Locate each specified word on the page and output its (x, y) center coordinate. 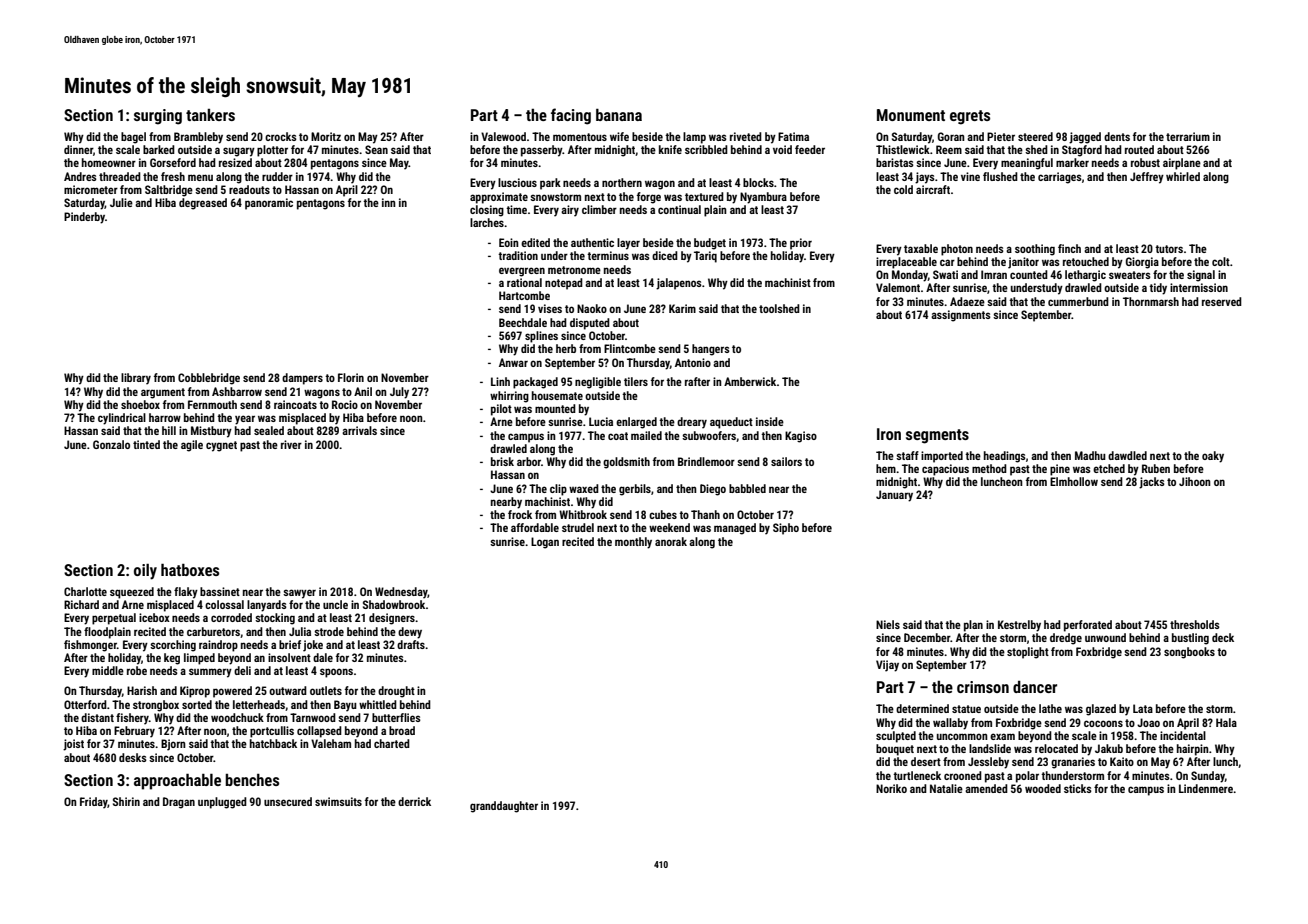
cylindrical (122, 419)
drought (396, 692)
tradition (518, 255)
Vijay (887, 666)
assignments (961, 316)
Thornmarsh (1151, 301)
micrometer (91, 189)
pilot (501, 410)
